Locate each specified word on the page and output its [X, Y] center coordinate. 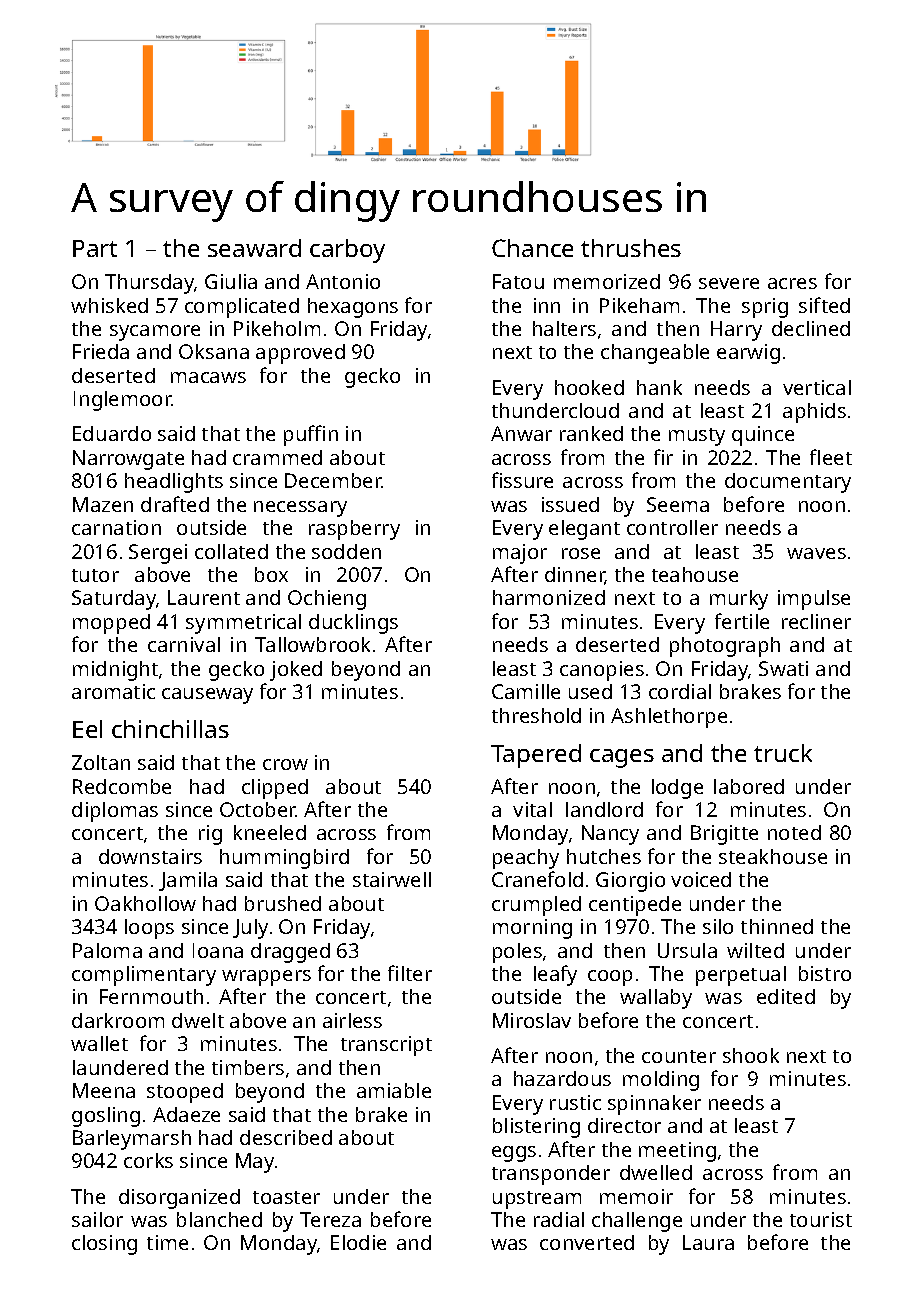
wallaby [656, 999]
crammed [277, 457]
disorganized [179, 1199]
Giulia [231, 281]
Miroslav [532, 1020]
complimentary [144, 976]
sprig [765, 308]
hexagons [353, 308]
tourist [821, 1219]
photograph [725, 647]
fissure [522, 480]
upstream [537, 1200]
